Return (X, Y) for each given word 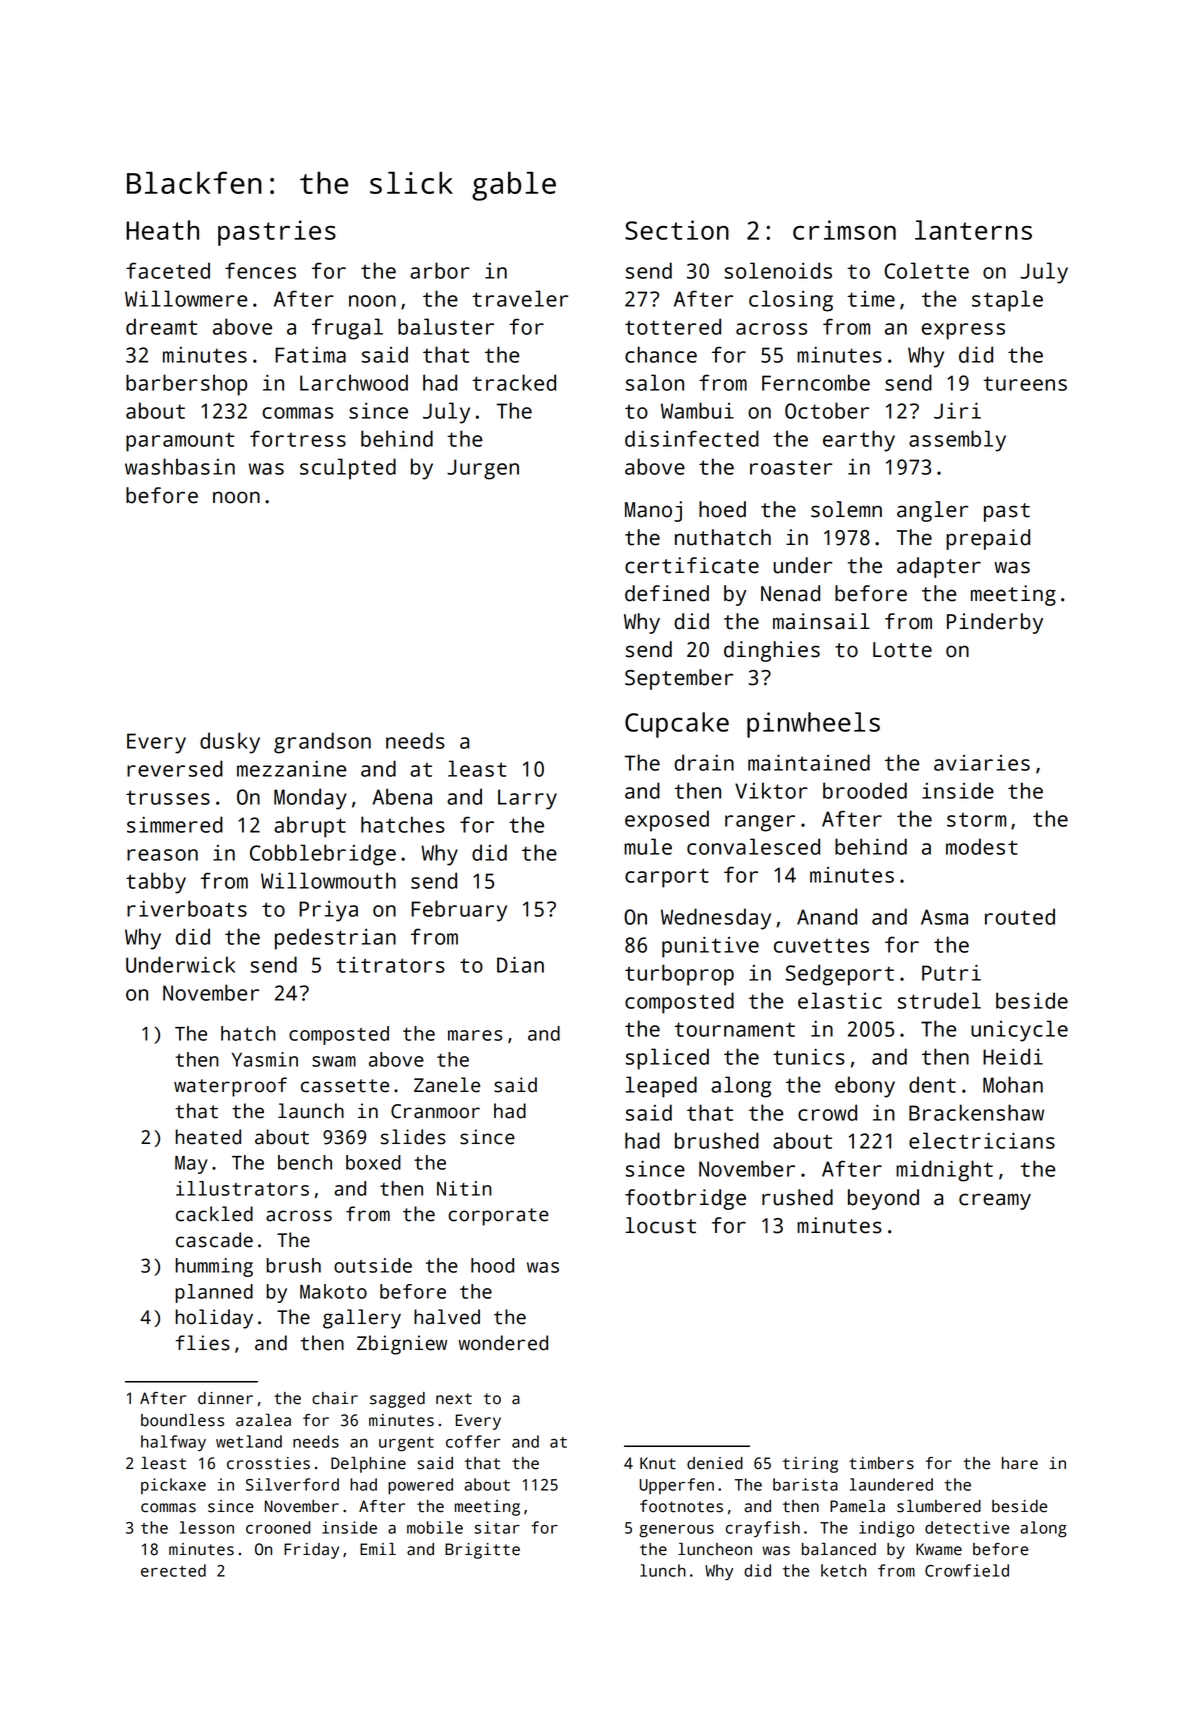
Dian (520, 964)
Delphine (368, 1465)
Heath (162, 230)
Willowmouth (328, 880)
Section (677, 230)
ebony (865, 1087)
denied (715, 1463)
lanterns (973, 230)
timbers (881, 1463)
